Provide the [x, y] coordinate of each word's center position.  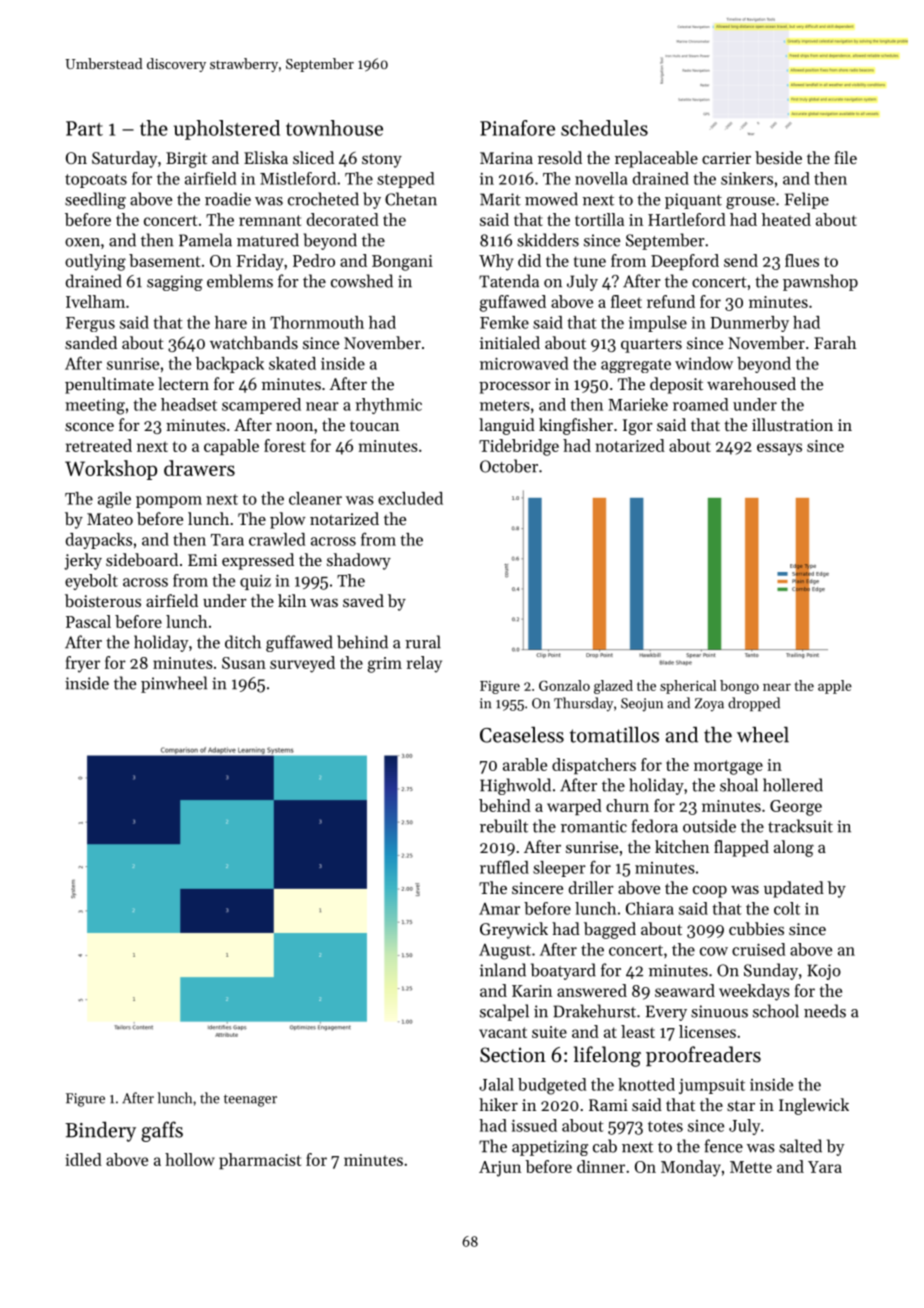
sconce [89, 427]
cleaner [315, 498]
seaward [685, 990]
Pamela [205, 240]
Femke [504, 322]
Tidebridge [519, 447]
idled [84, 1159]
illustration [792, 424]
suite [549, 1032]
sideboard [142, 559]
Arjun [500, 1169]
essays [779, 449]
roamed [700, 404]
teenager [250, 1100]
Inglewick [814, 1106]
